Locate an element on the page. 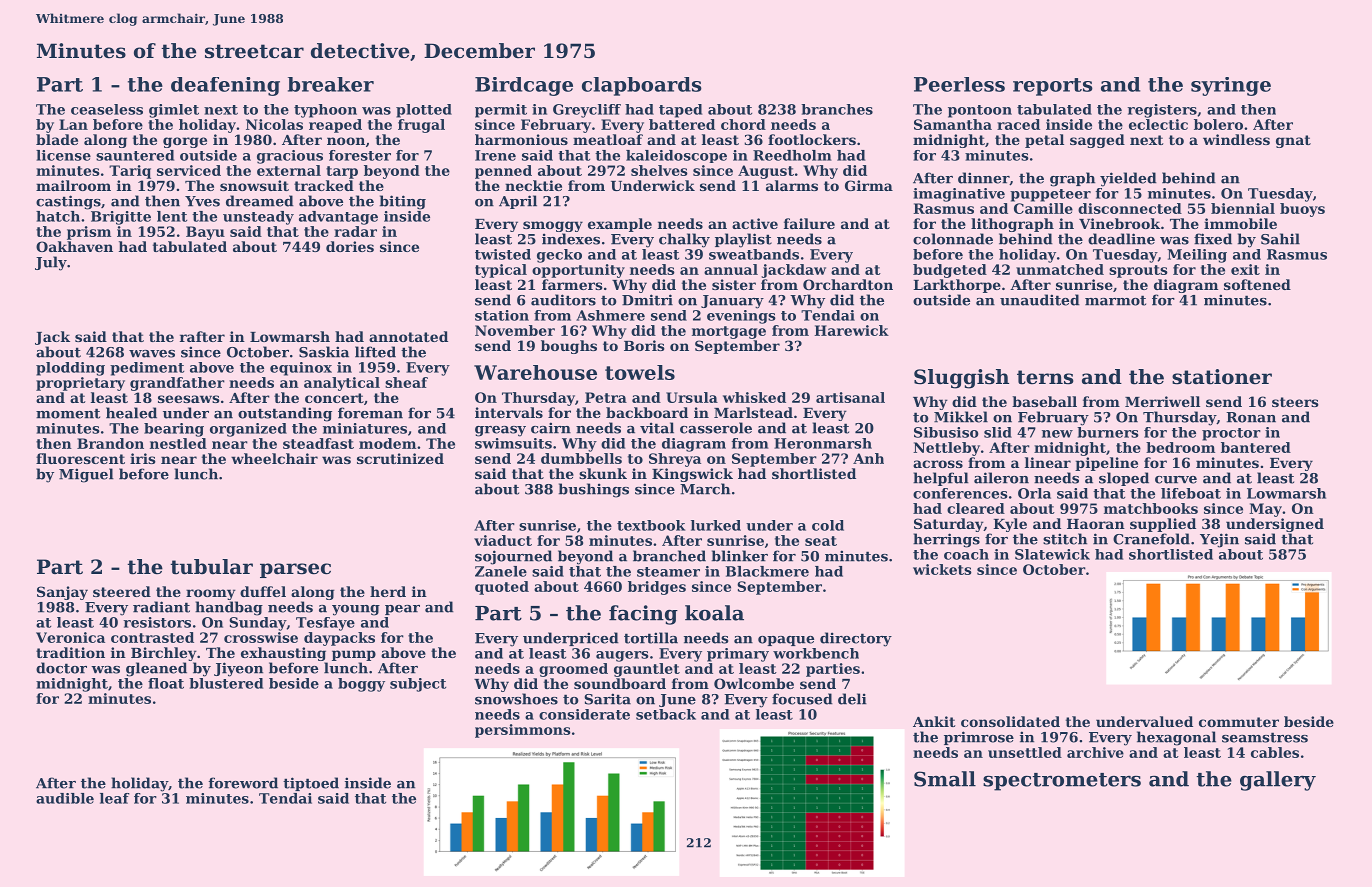 This image has height=887, width=1372. snowsuit is located at coordinates (254, 185).
